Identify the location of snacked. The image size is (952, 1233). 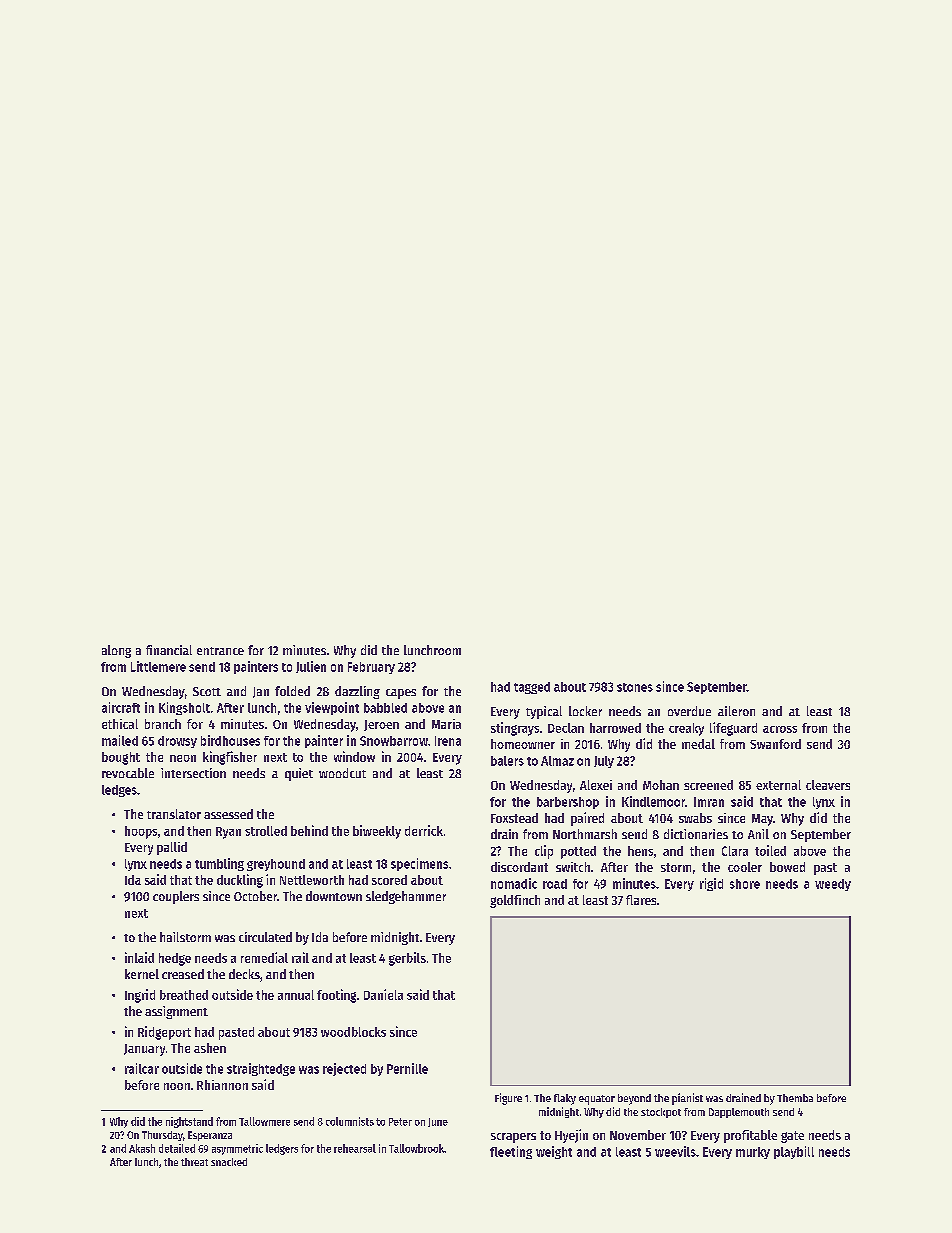
(229, 1162).
